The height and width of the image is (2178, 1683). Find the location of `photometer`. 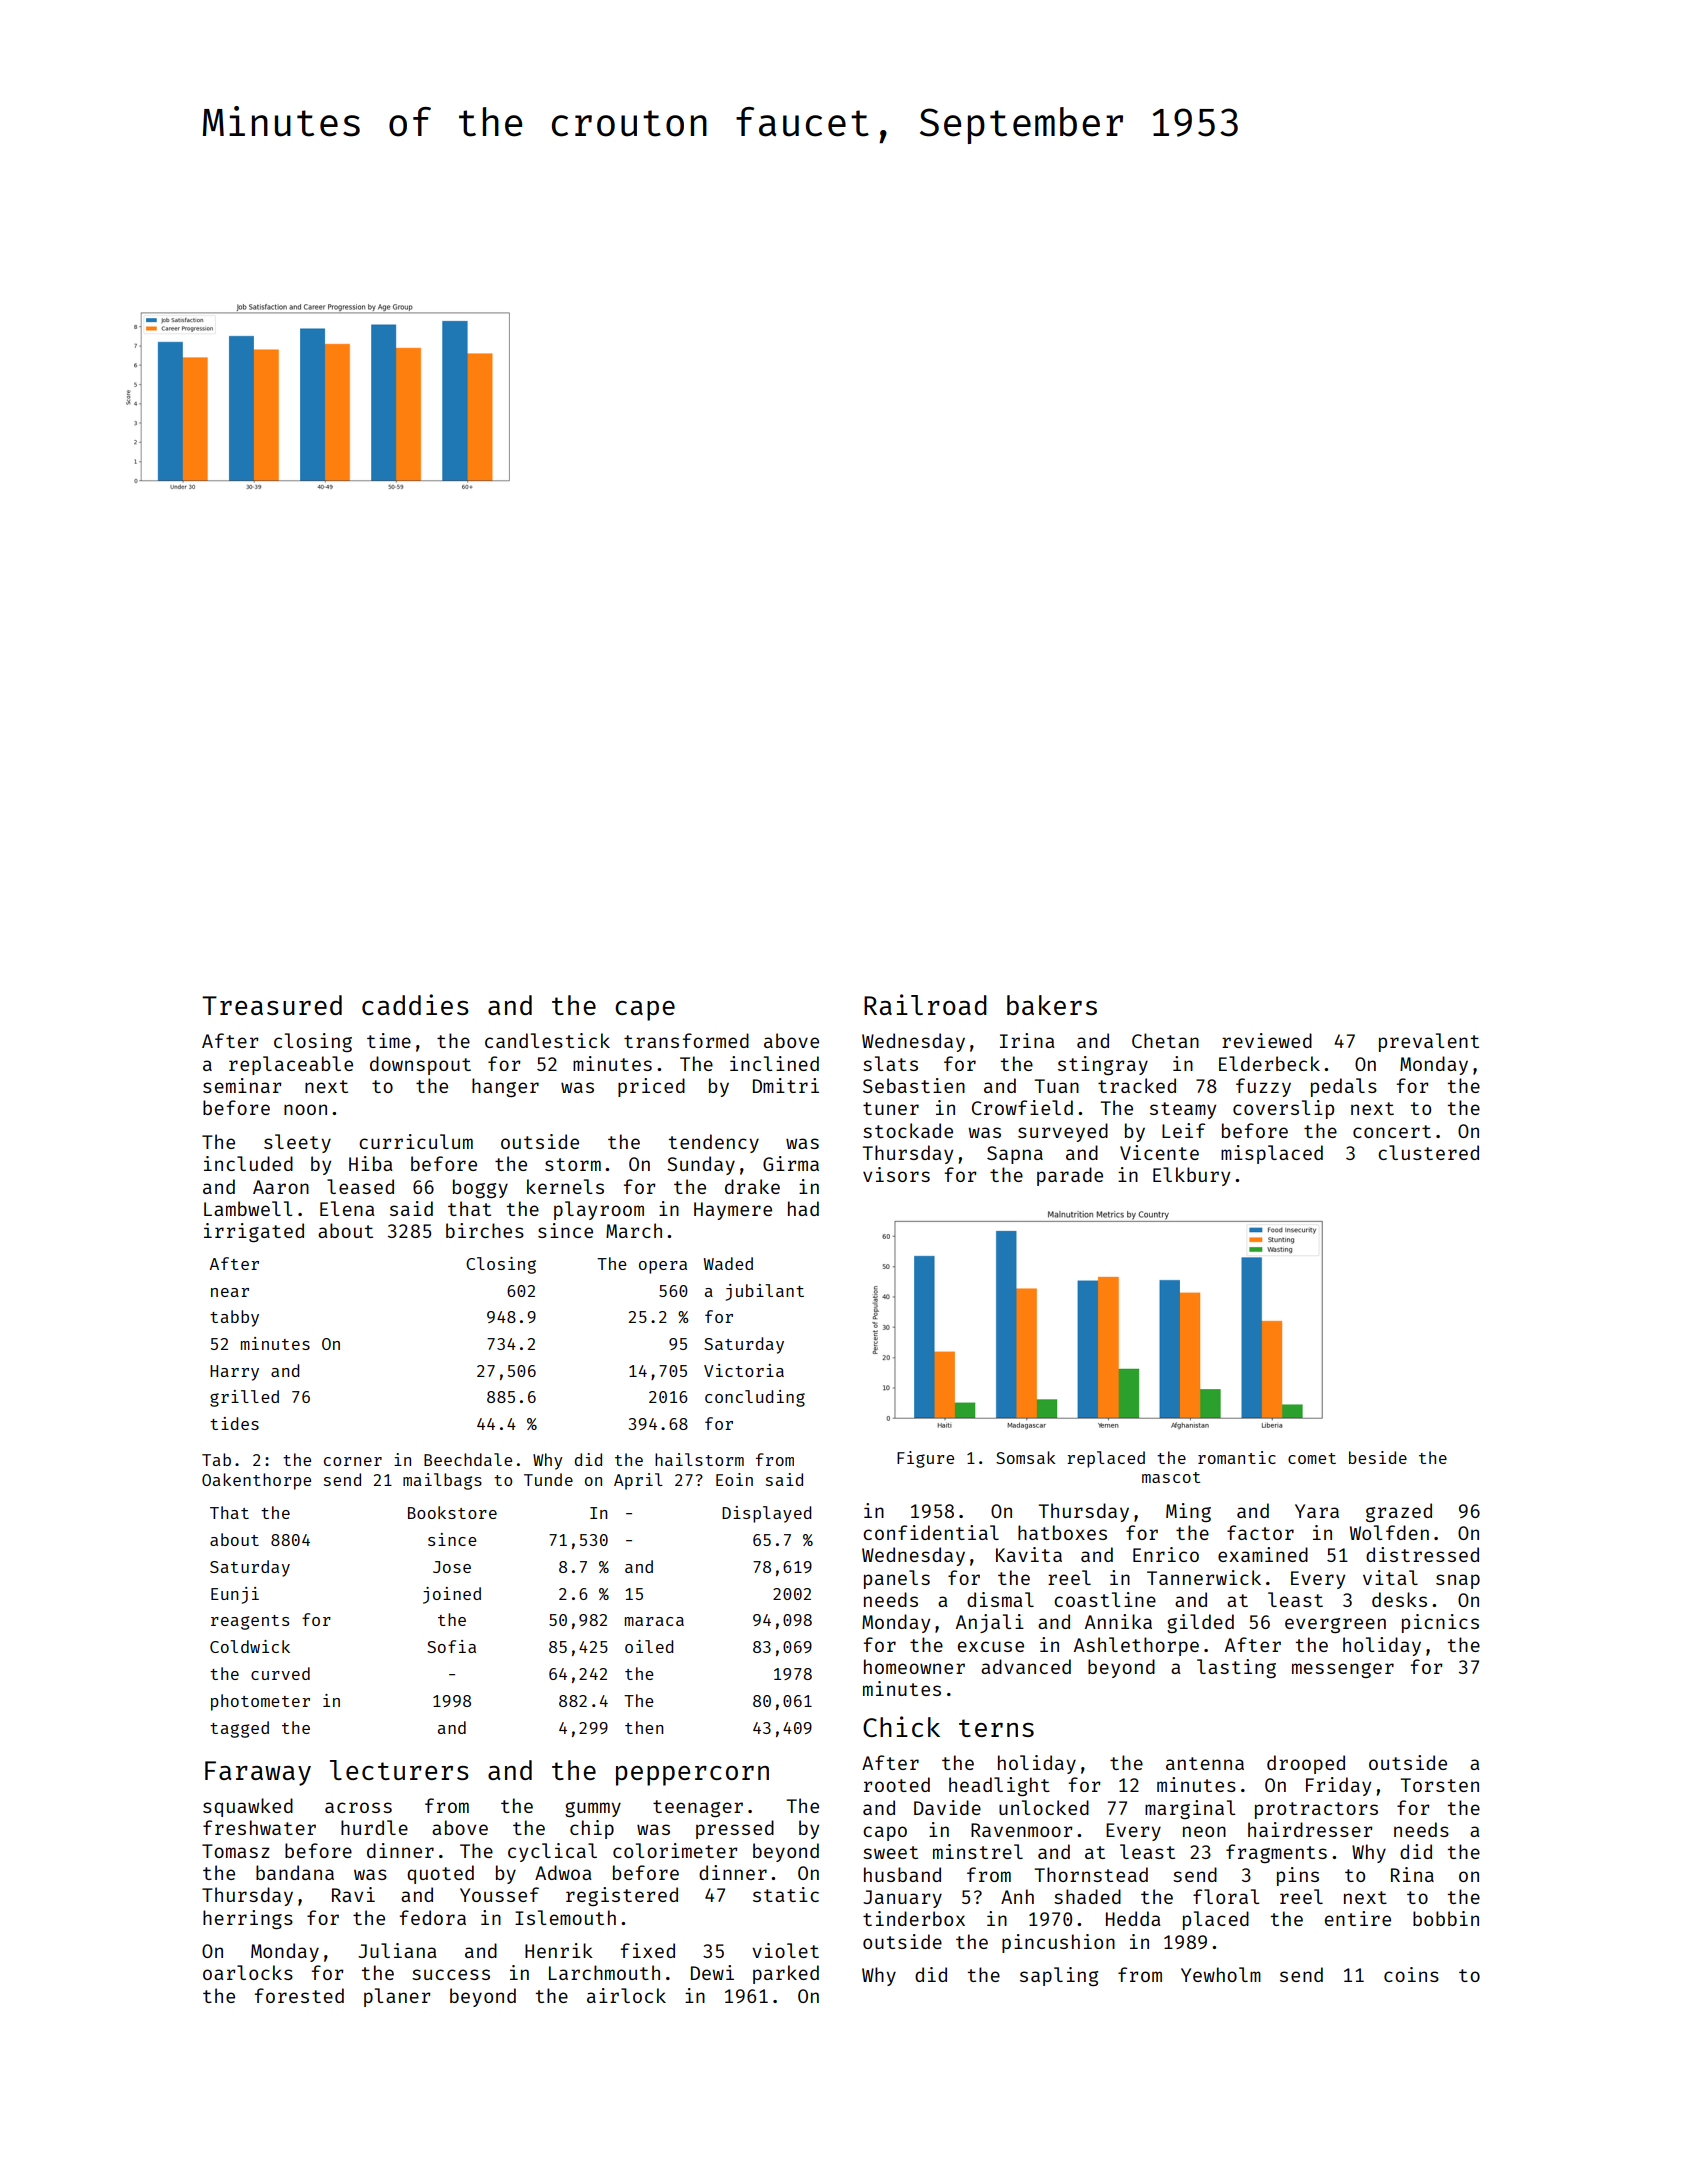

photometer is located at coordinates (260, 1702).
